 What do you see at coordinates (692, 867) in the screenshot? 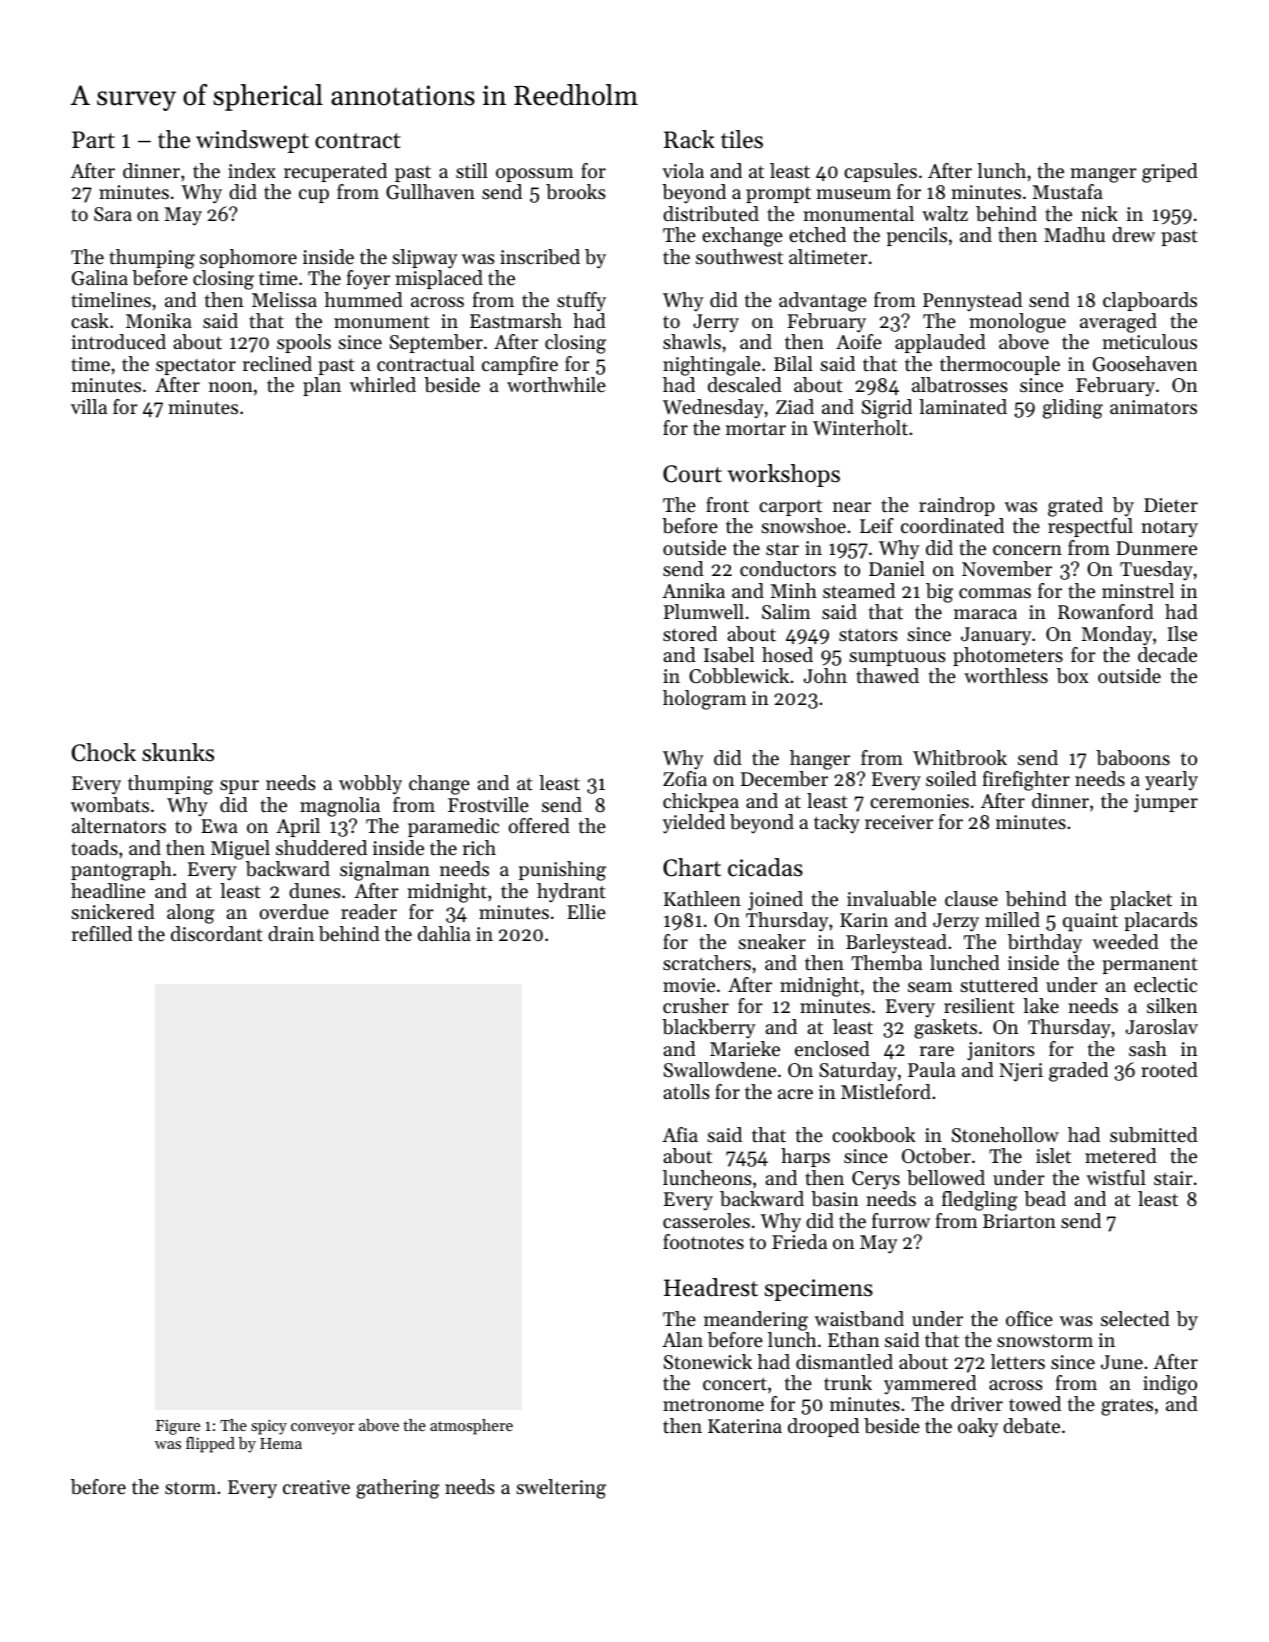
I see `Chart` at bounding box center [692, 867].
